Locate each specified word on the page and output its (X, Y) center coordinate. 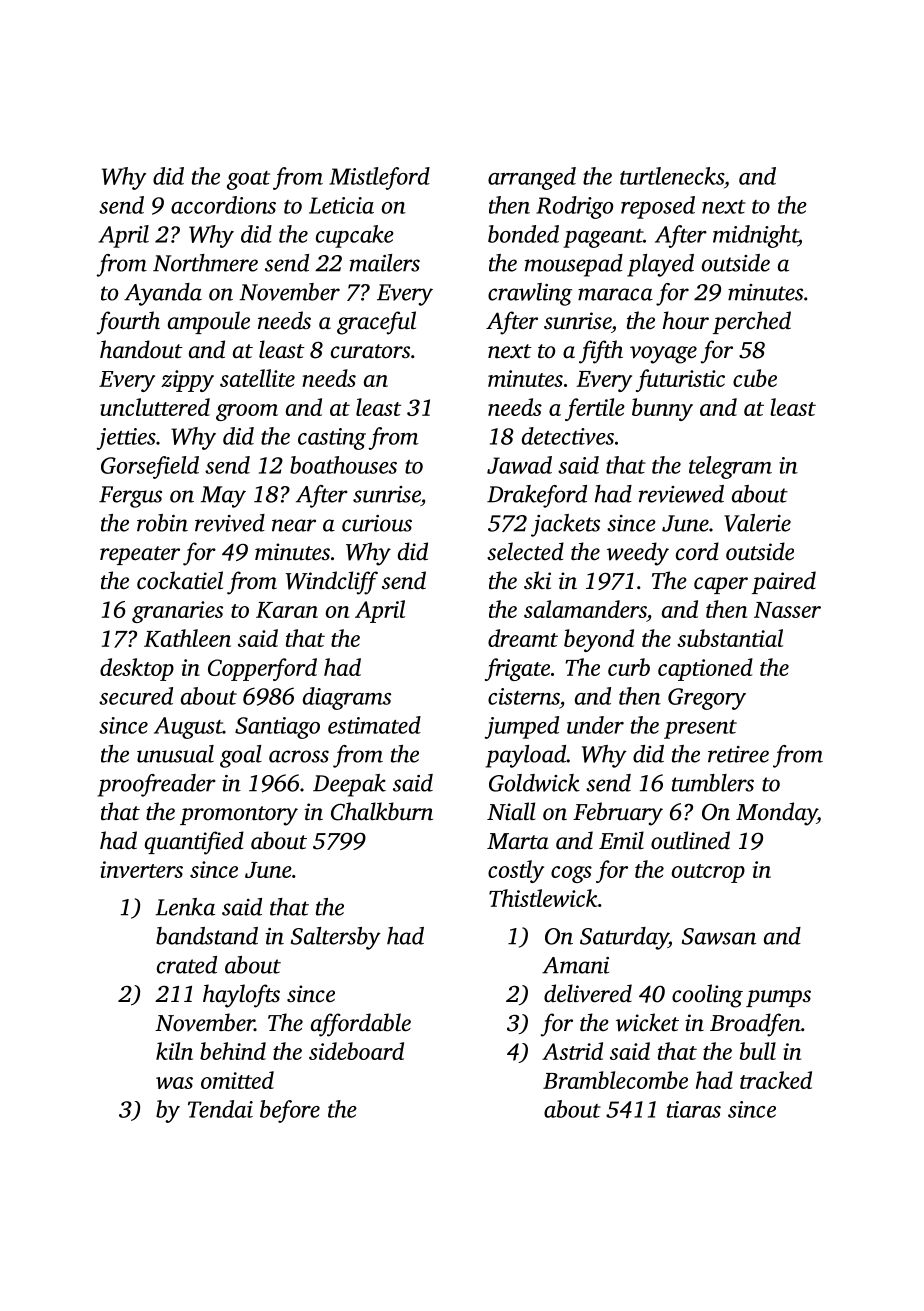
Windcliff (332, 583)
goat (248, 180)
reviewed (681, 494)
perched (752, 322)
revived (230, 523)
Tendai (220, 1109)
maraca (615, 294)
